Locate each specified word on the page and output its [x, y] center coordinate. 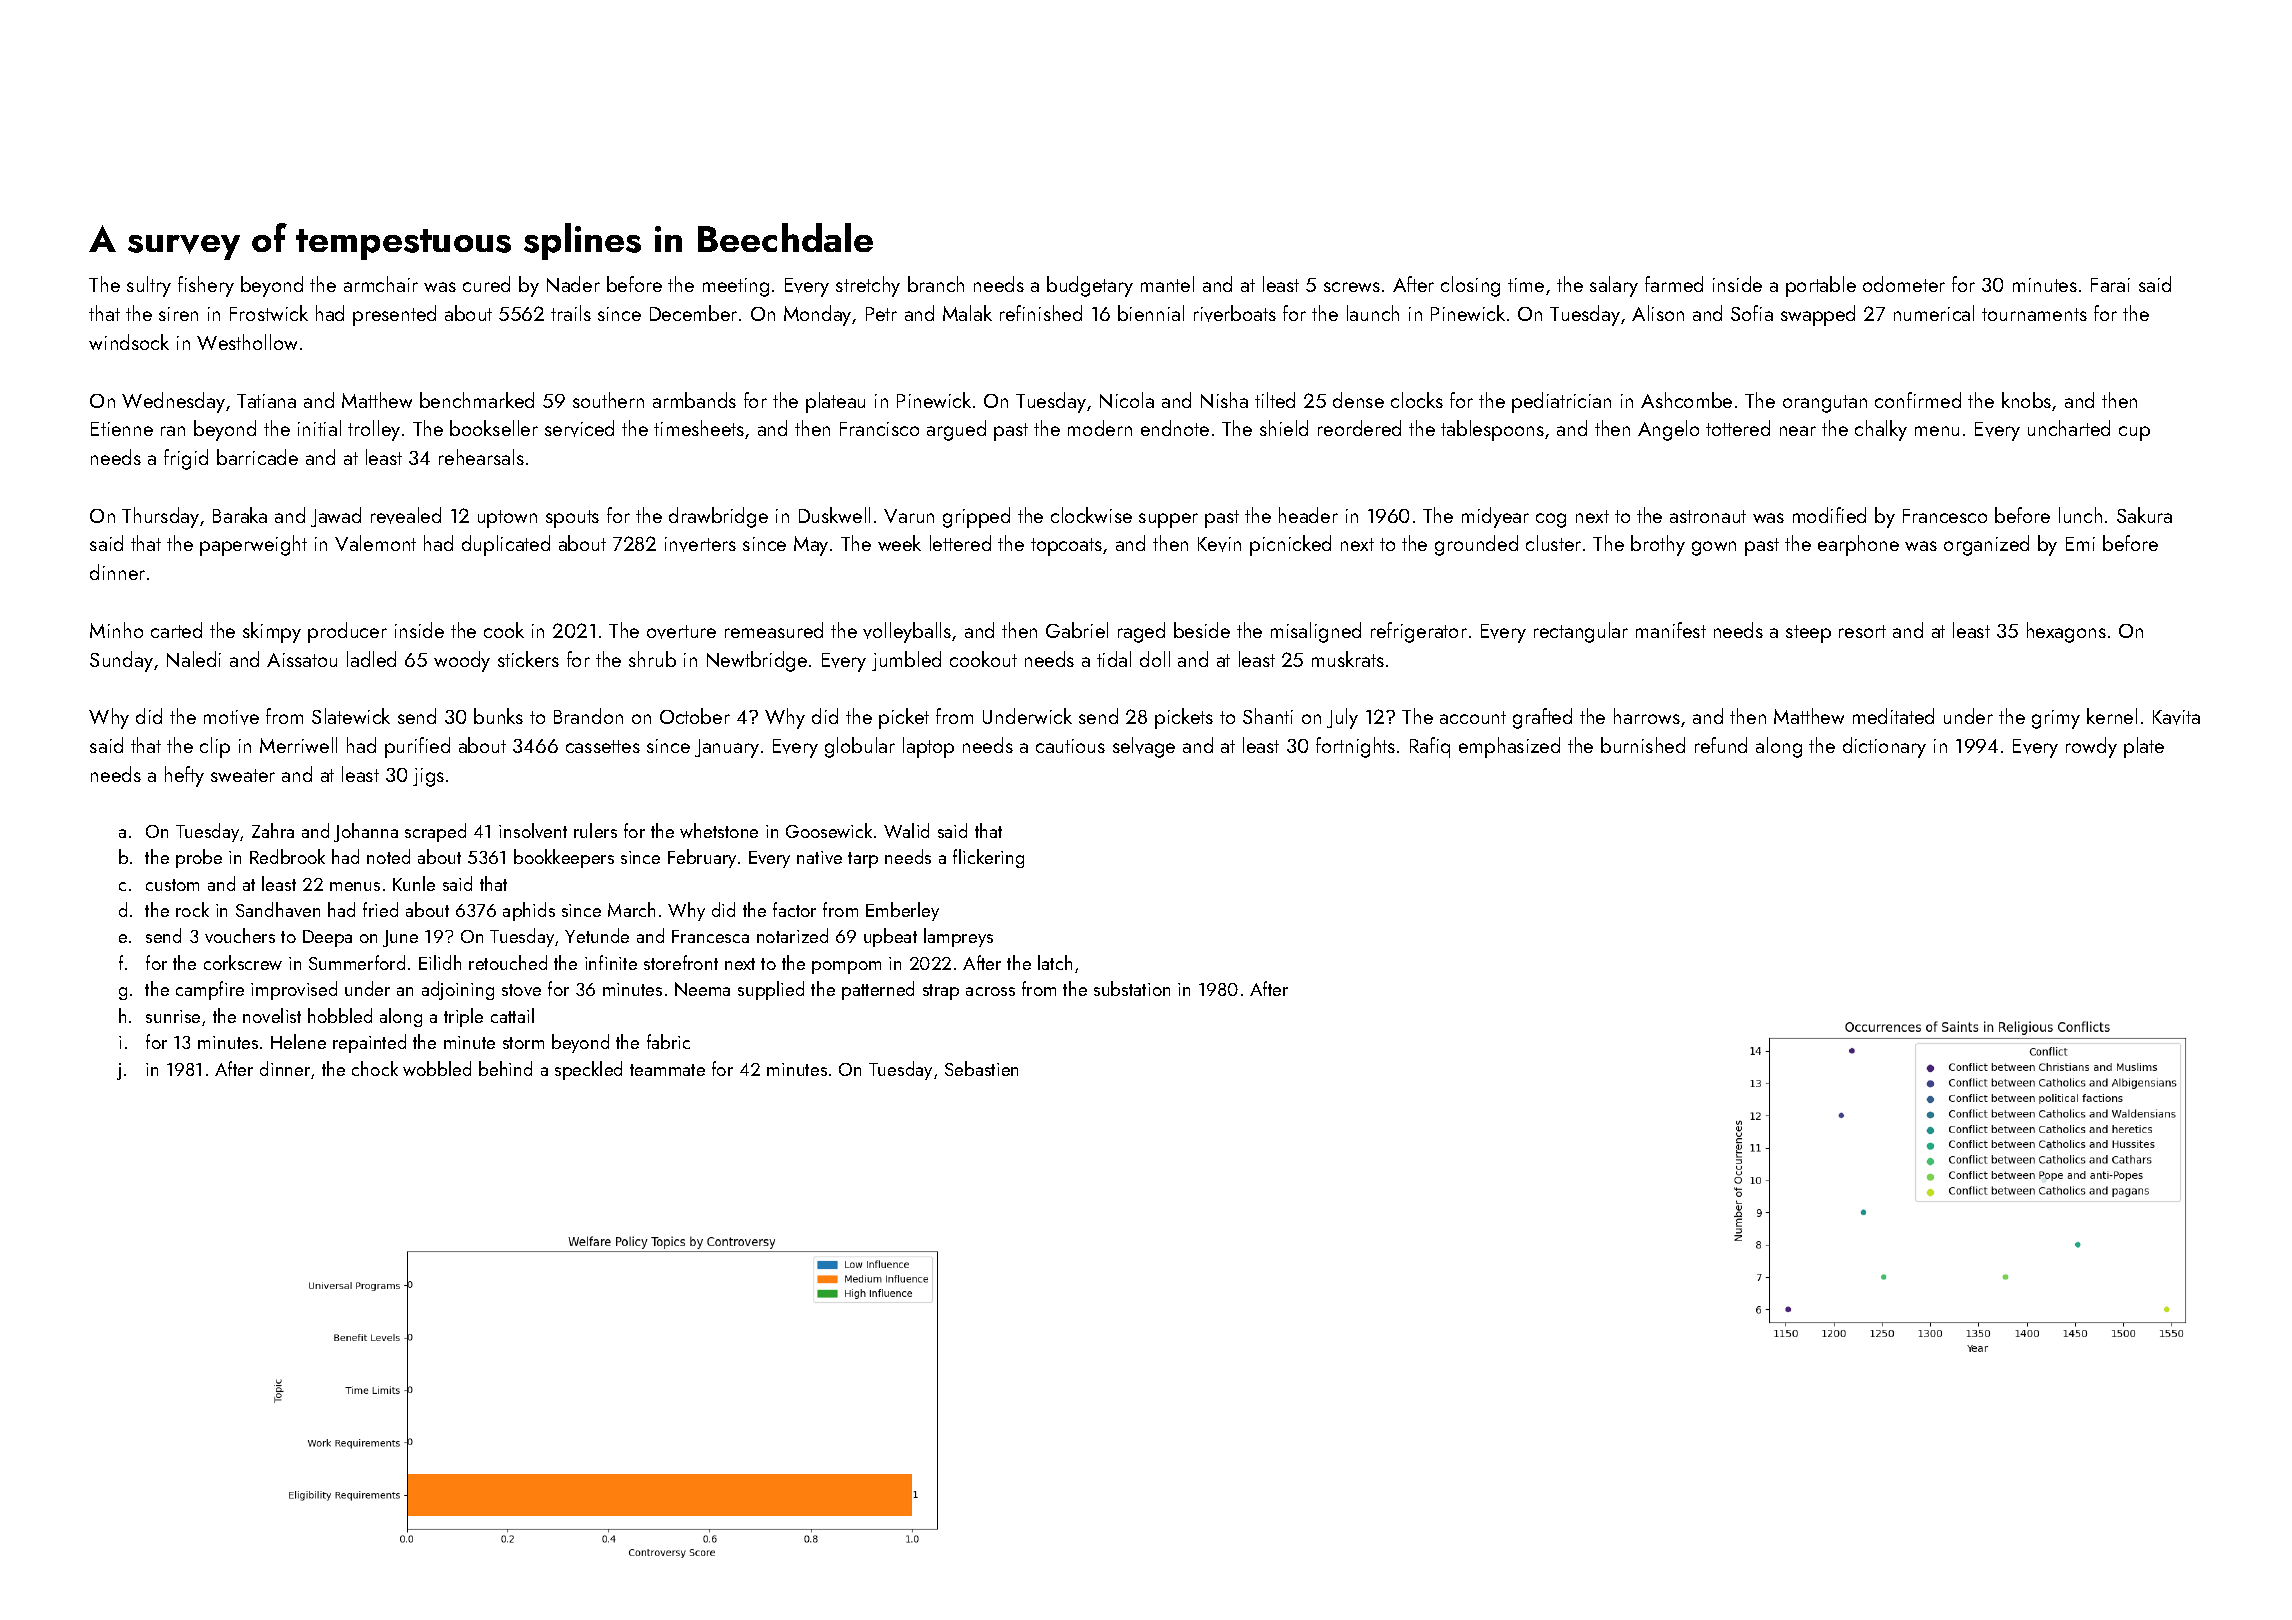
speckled [588, 1070]
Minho [116, 630]
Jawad [336, 517]
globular [860, 747]
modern [1100, 428]
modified [1829, 515]
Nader [573, 284]
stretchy [868, 286]
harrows [1647, 716]
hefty [184, 776]
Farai [2110, 285]
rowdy [2091, 747]
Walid [906, 830]
